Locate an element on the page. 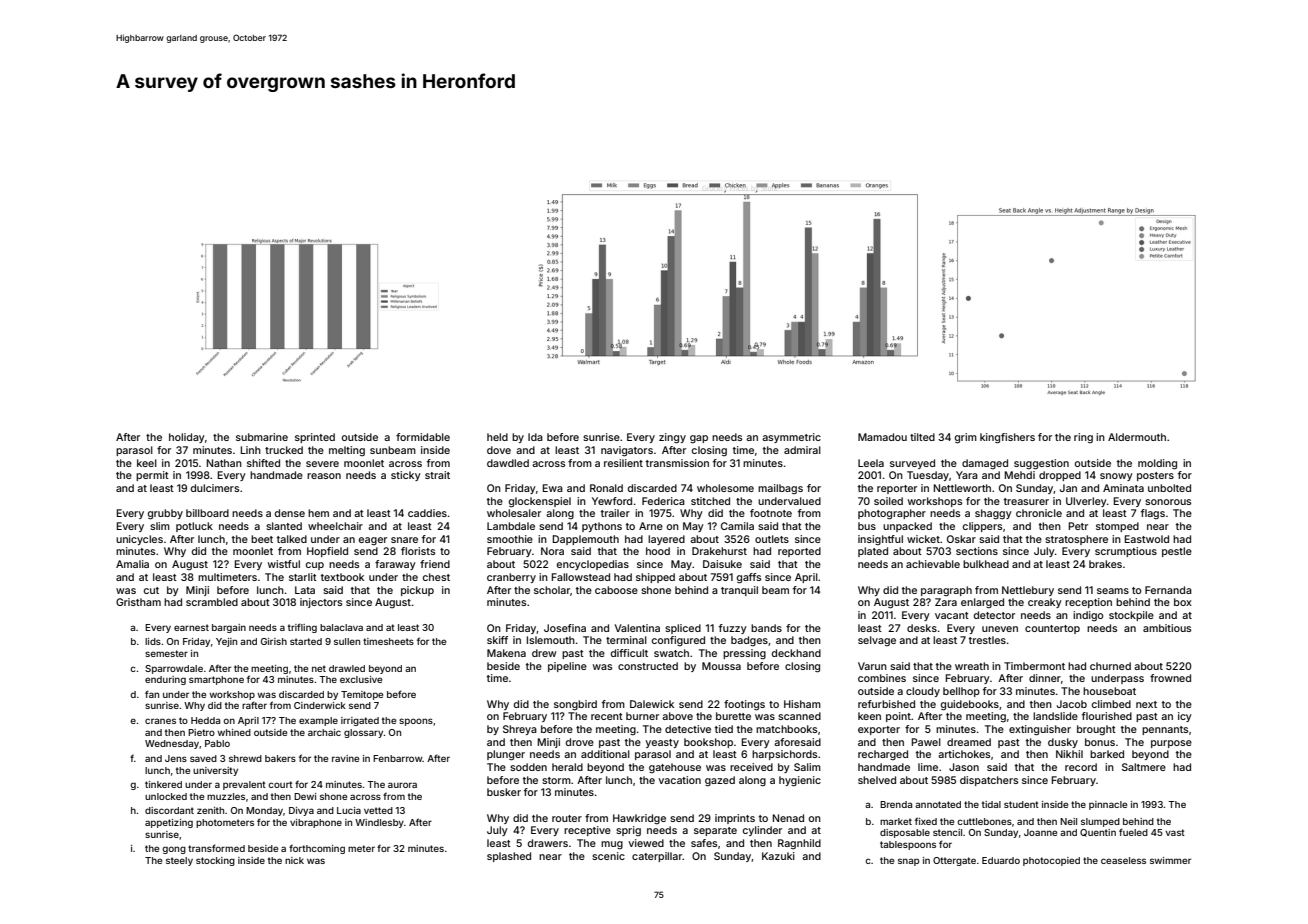 Image resolution: width=1308 pixels, height=924 pixels. separate is located at coordinates (715, 831).
